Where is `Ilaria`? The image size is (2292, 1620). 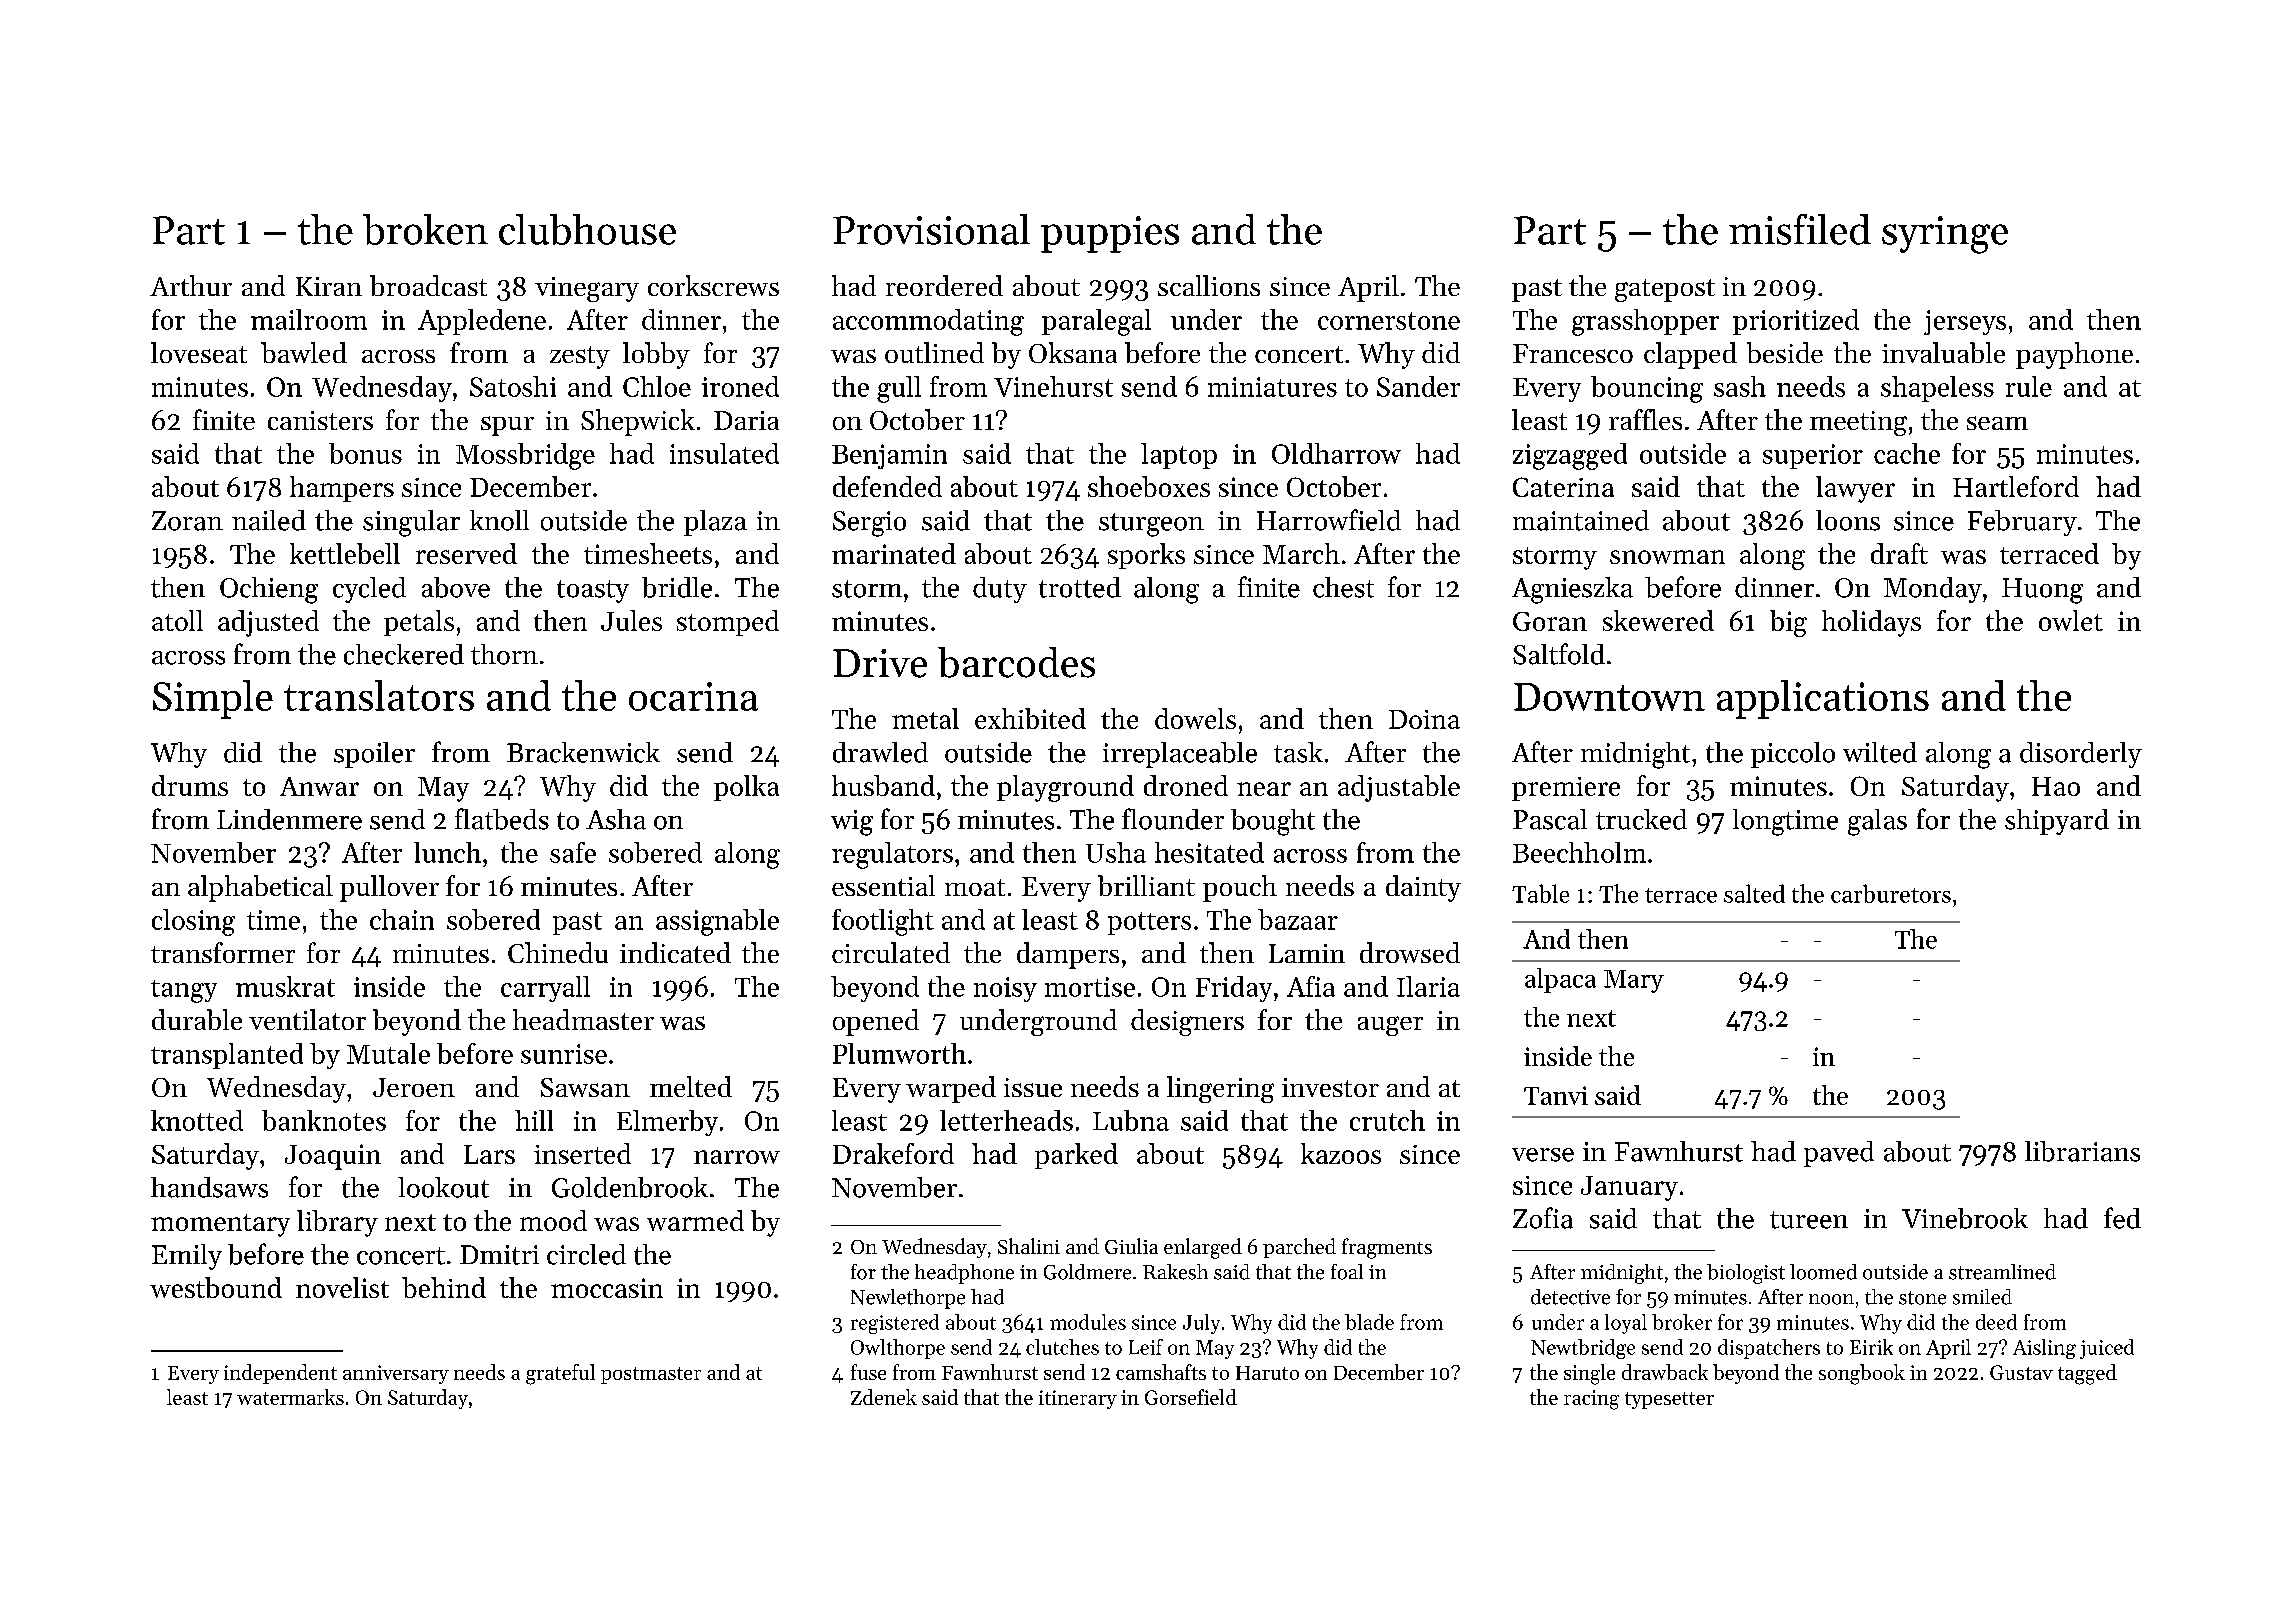
Ilaria is located at coordinates (1428, 986).
